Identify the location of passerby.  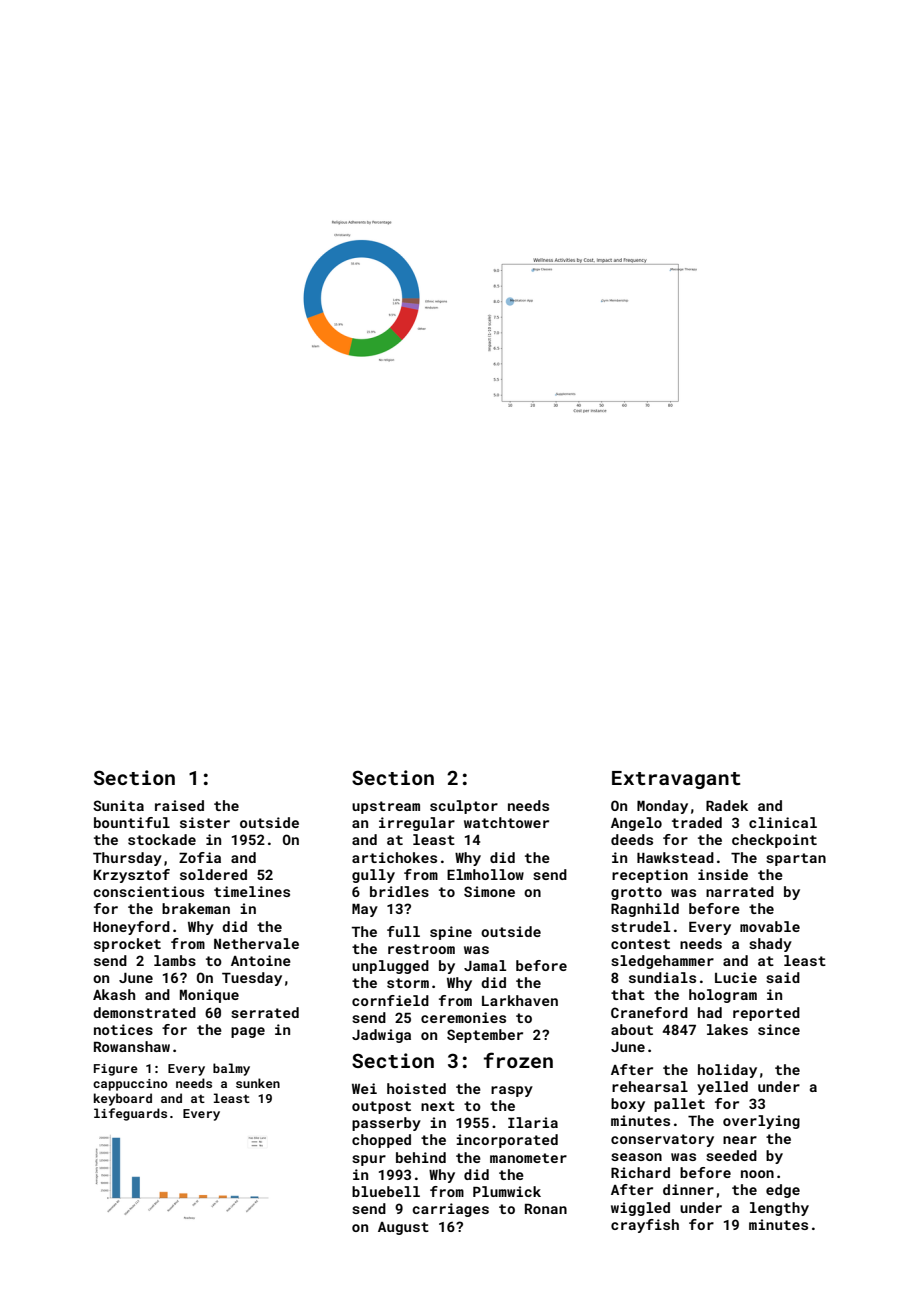
(386, 1124).
